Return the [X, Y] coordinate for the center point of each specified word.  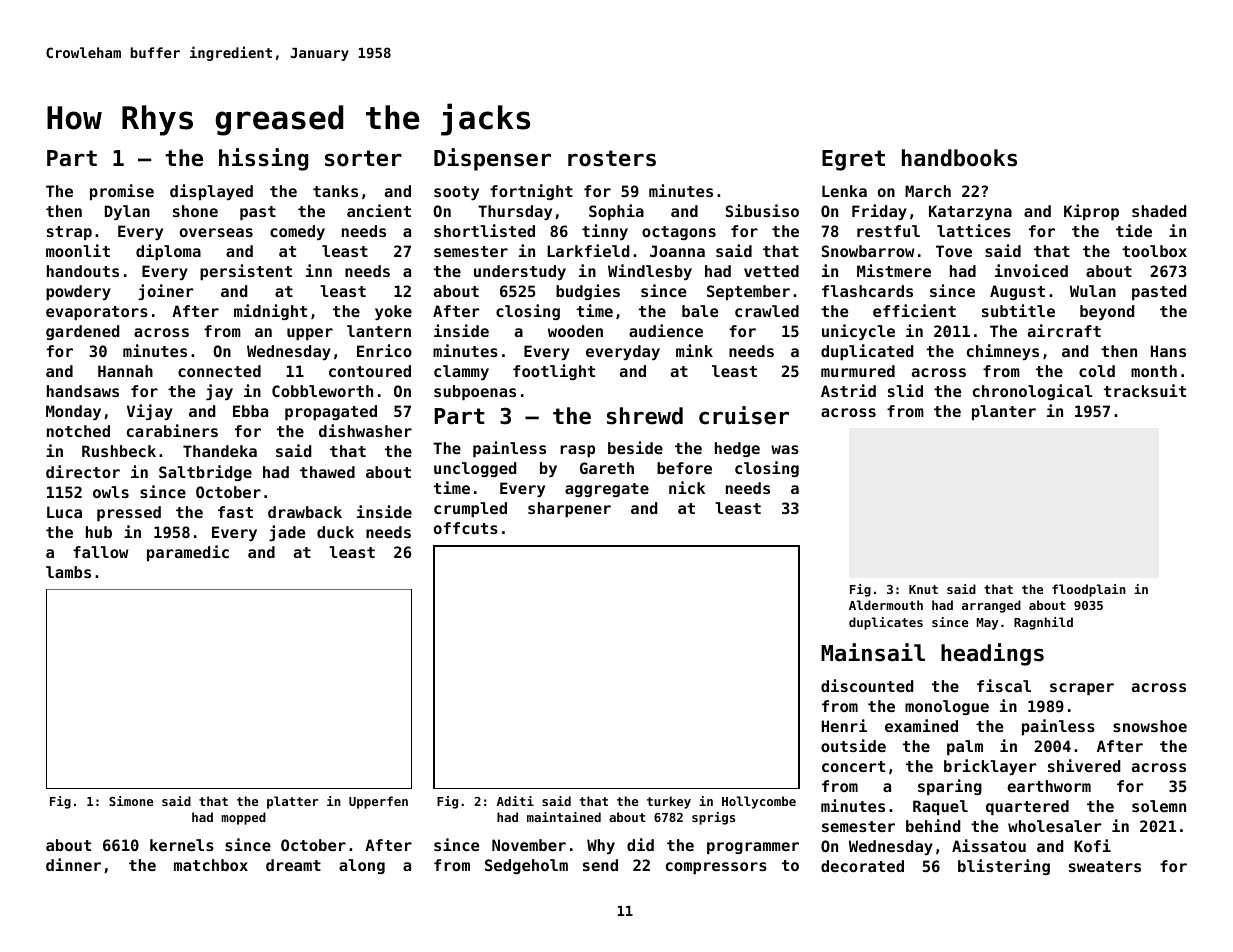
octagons [679, 233]
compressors [716, 868]
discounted [867, 685]
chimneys [1003, 352]
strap [69, 233]
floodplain [1089, 590]
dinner [73, 864]
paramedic [188, 553]
